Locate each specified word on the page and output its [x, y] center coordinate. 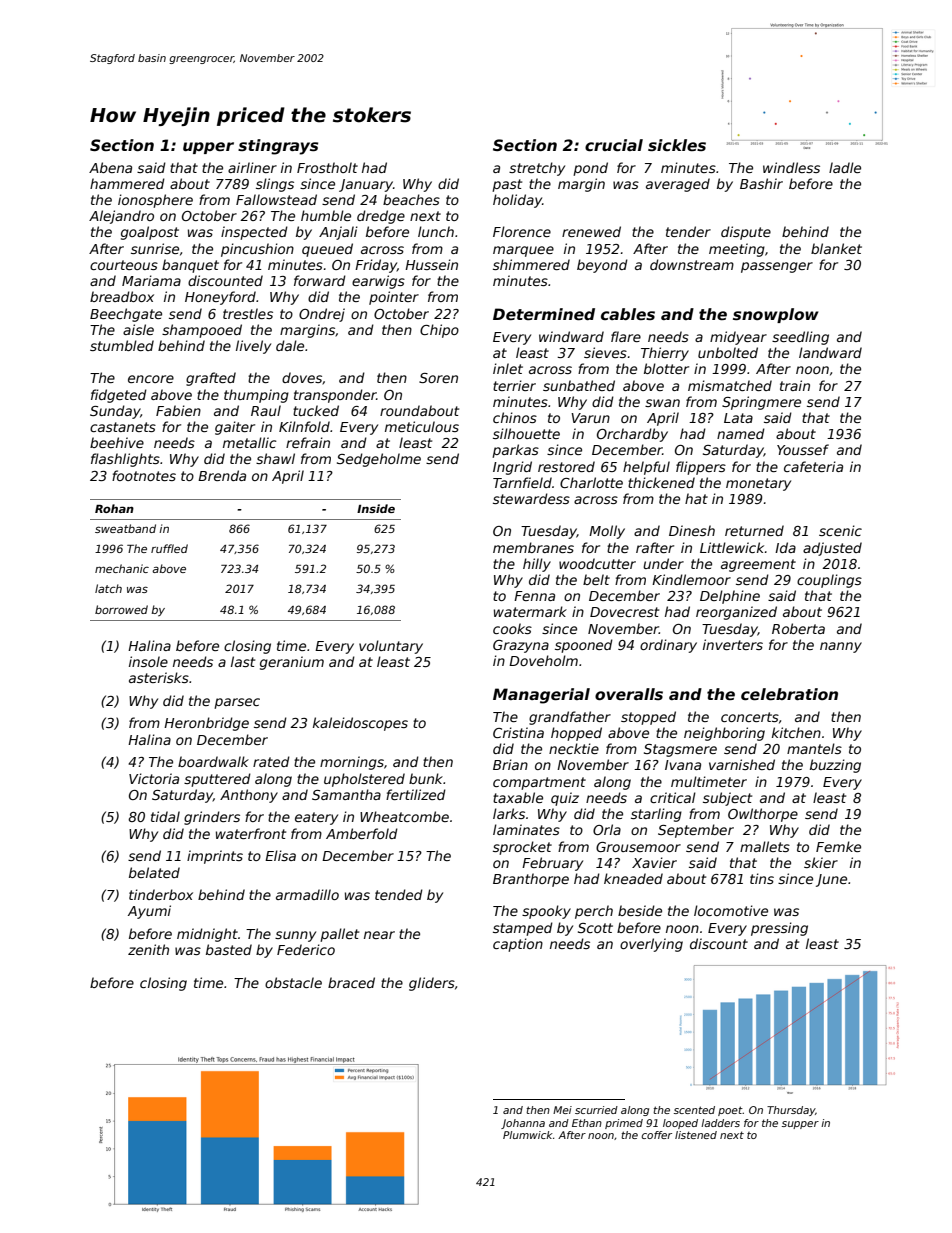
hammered [127, 183]
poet [730, 1111]
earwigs [378, 282]
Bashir [761, 183]
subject [727, 799]
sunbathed [579, 385]
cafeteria [813, 466]
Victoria [154, 778]
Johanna [523, 1124]
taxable [518, 797]
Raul [266, 410]
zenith [148, 949]
